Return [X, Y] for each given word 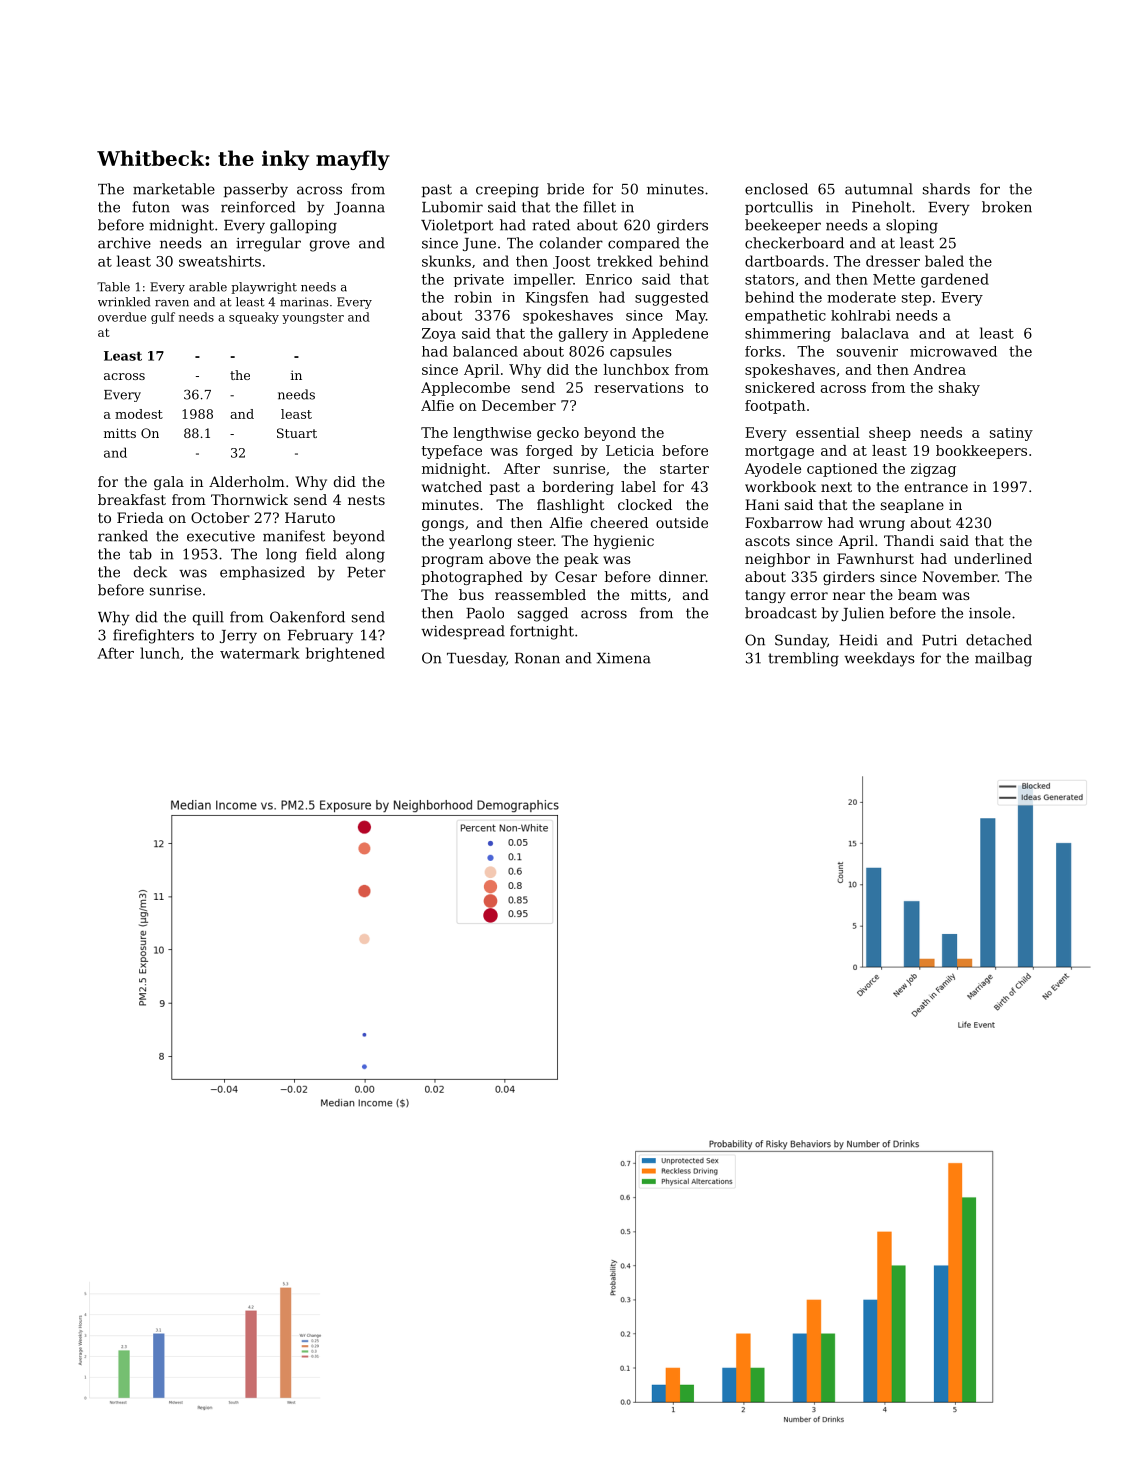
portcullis [779, 208]
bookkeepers [981, 452]
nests [366, 500]
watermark [260, 653]
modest [139, 414]
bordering [578, 488]
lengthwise [492, 434]
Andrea [939, 369]
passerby [256, 190]
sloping [912, 226]
